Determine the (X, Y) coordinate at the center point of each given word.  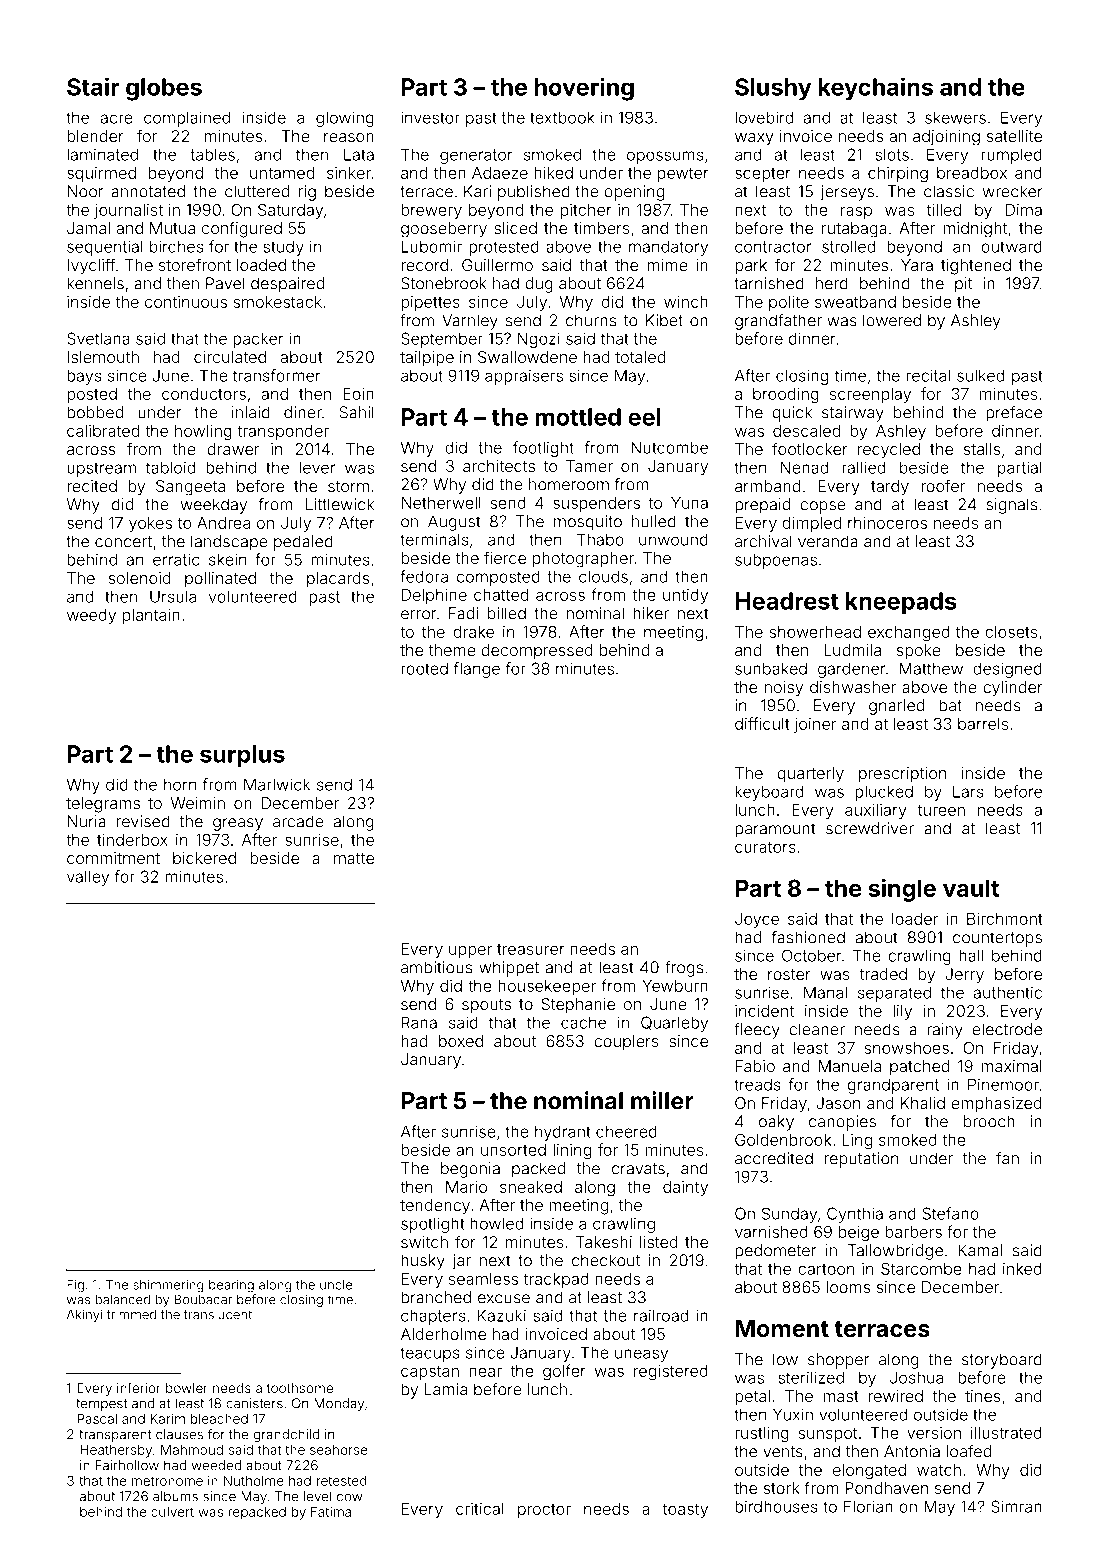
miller (662, 1100)
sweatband (855, 302)
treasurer (531, 949)
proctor (544, 1511)
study (283, 248)
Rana (419, 1022)
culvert (172, 1512)
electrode (1007, 1029)
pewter (683, 175)
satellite (1014, 136)
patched (919, 1067)
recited (92, 486)
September (442, 340)
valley (88, 878)
